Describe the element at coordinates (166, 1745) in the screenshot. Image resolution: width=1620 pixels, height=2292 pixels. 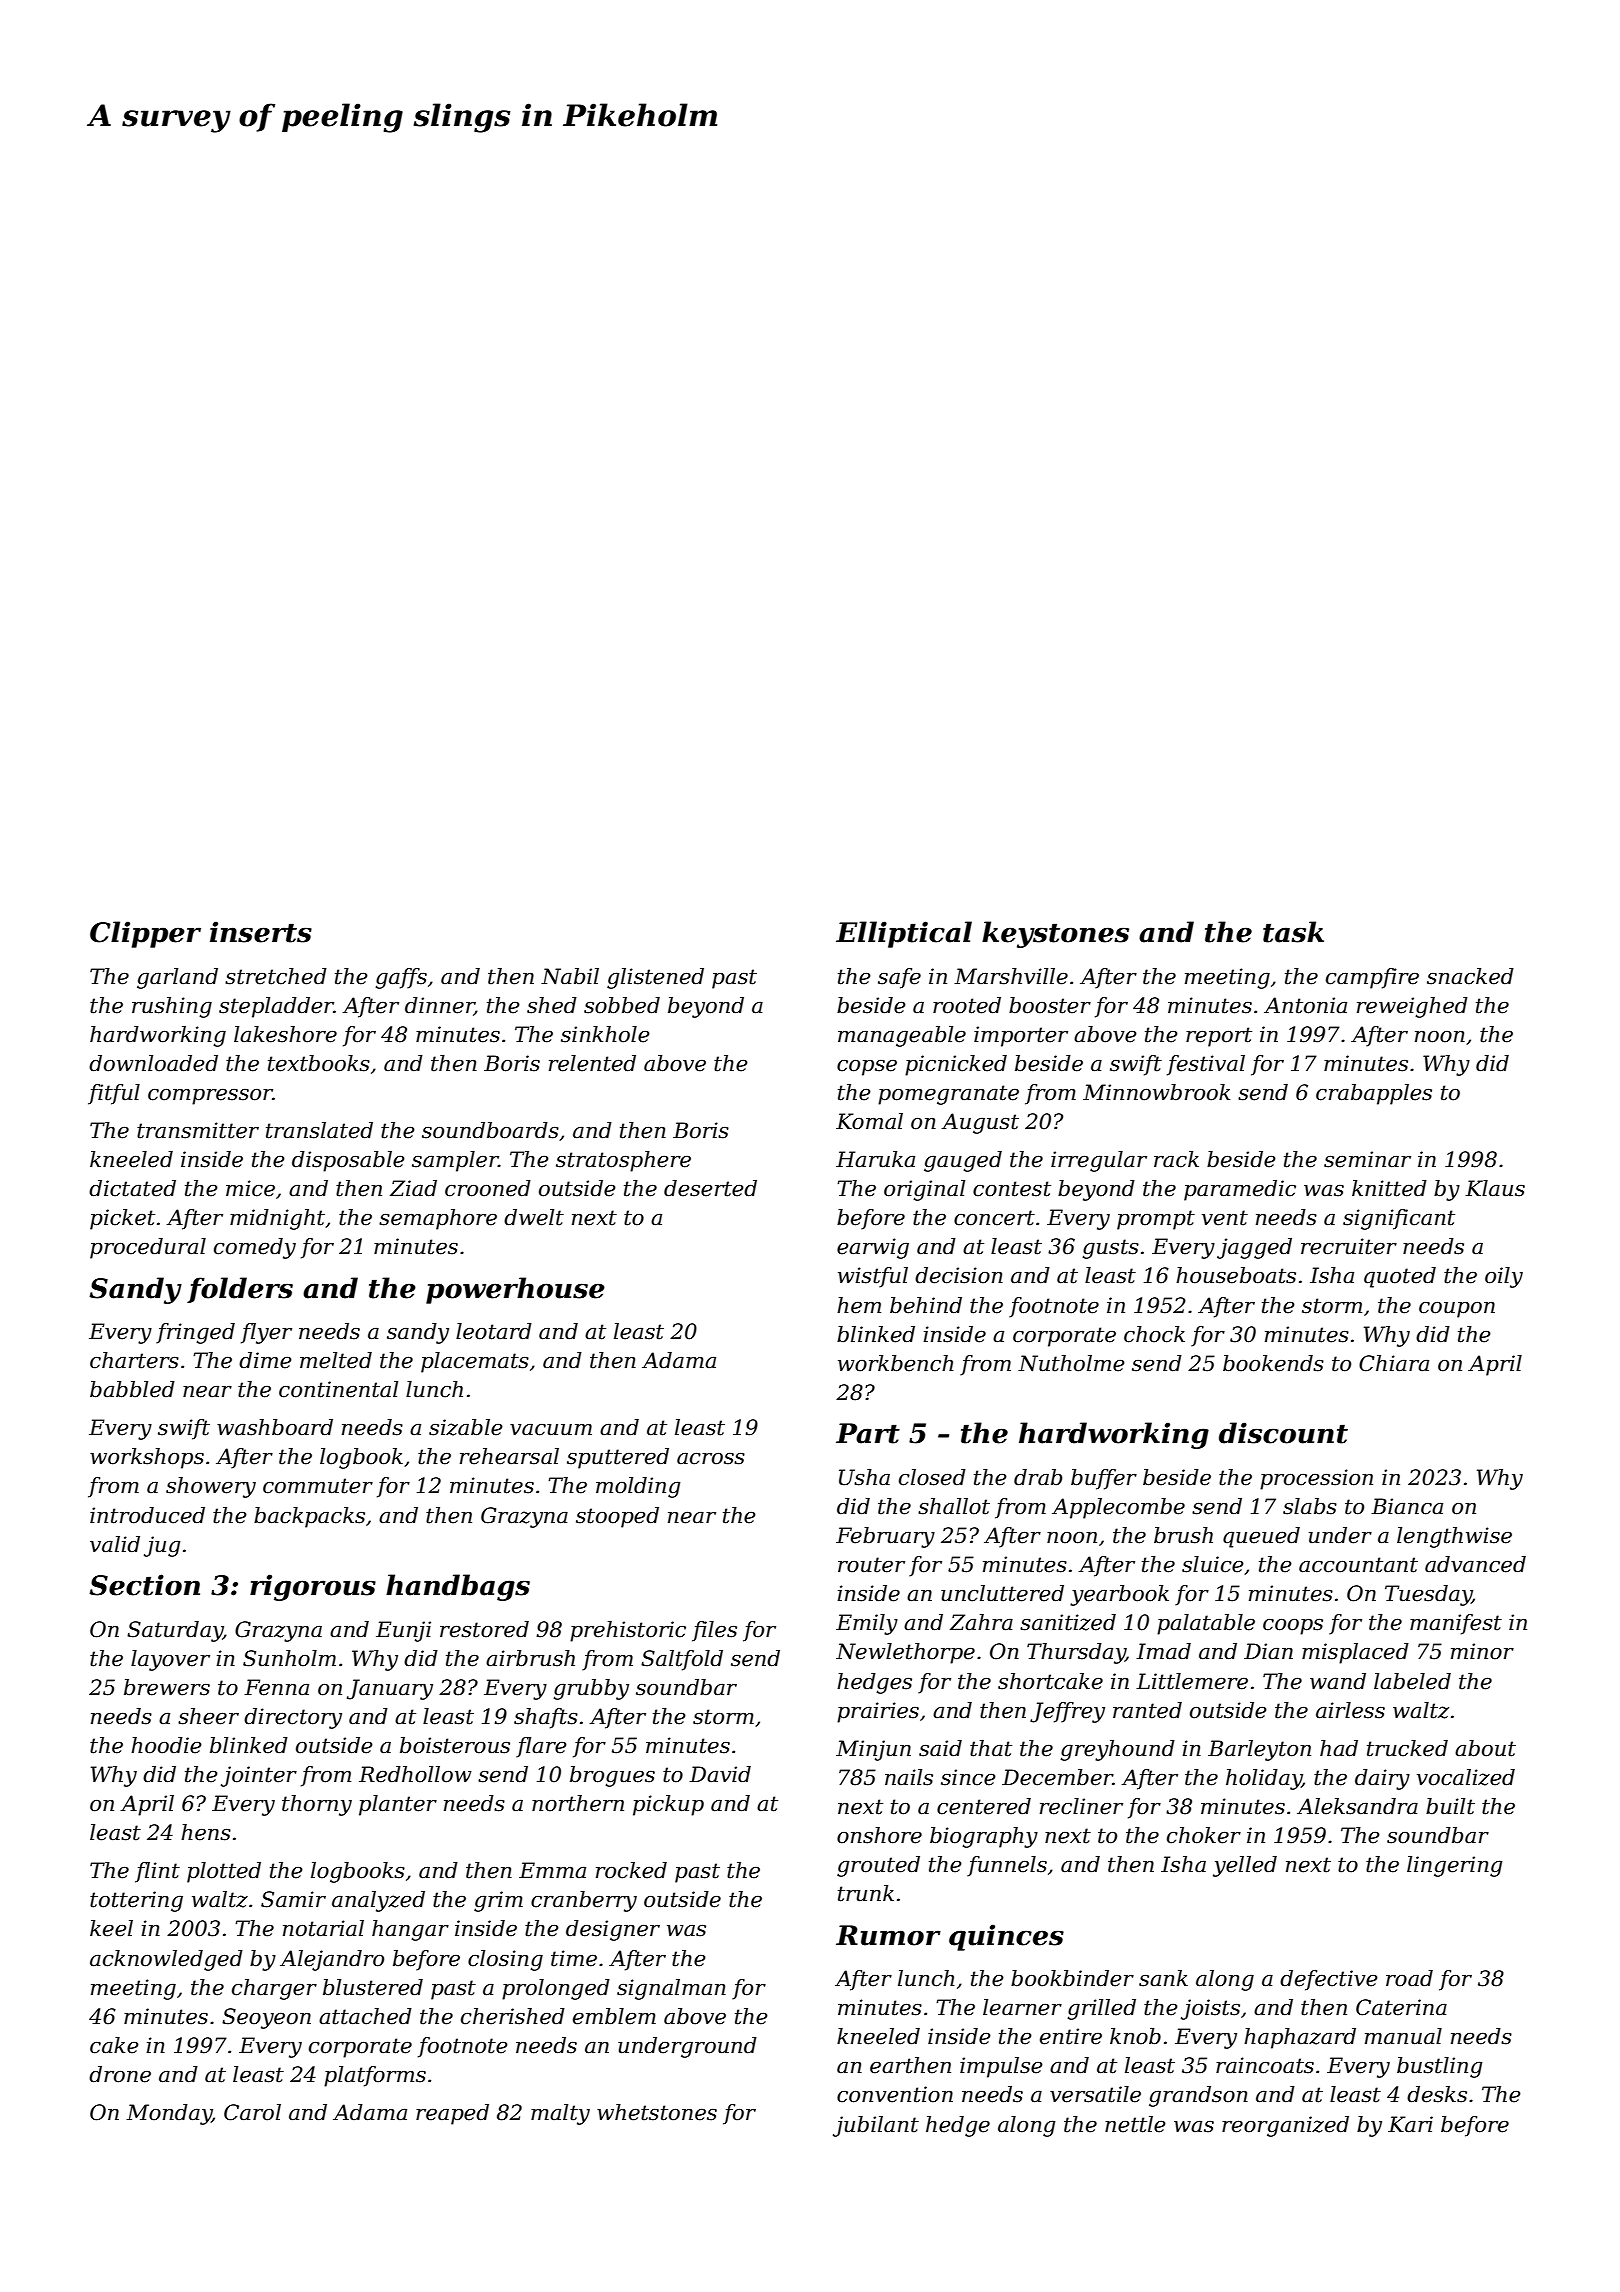
I see `hoodie` at that location.
